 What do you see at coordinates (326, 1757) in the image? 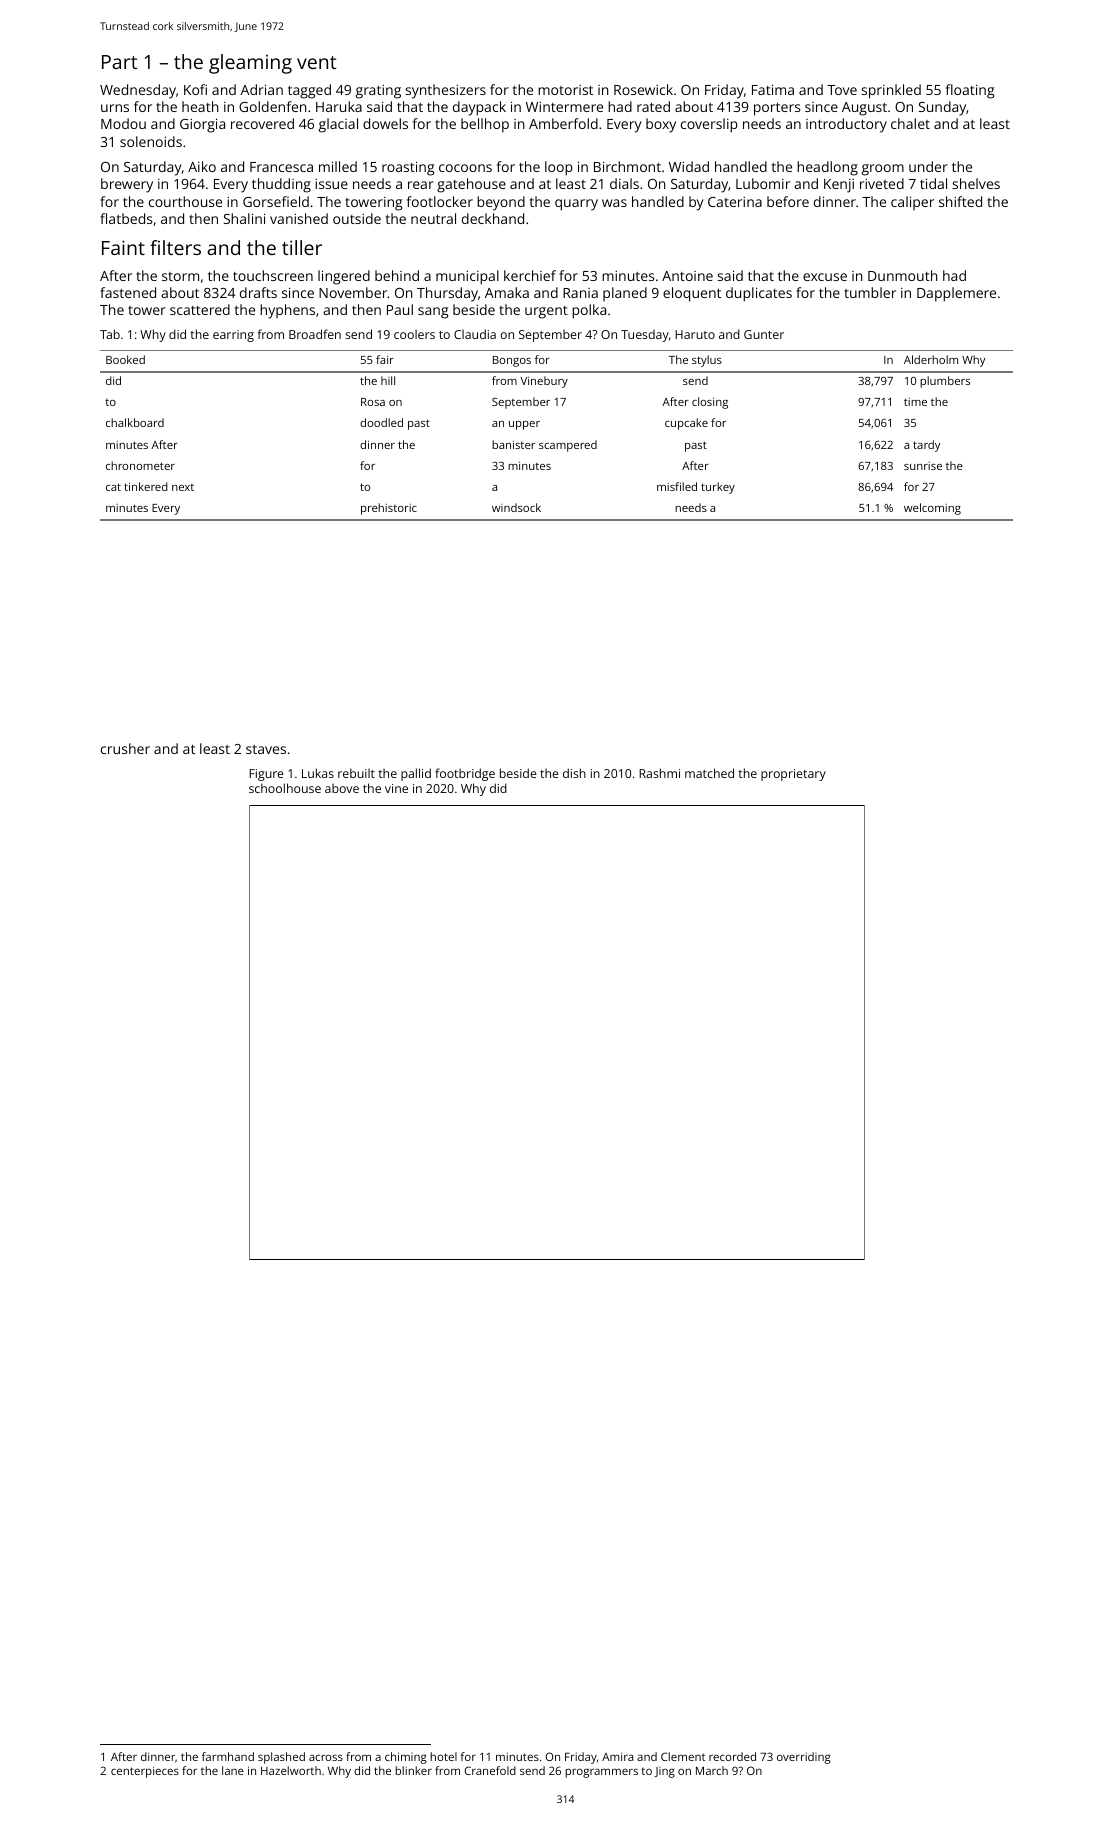
I see `across` at bounding box center [326, 1757].
